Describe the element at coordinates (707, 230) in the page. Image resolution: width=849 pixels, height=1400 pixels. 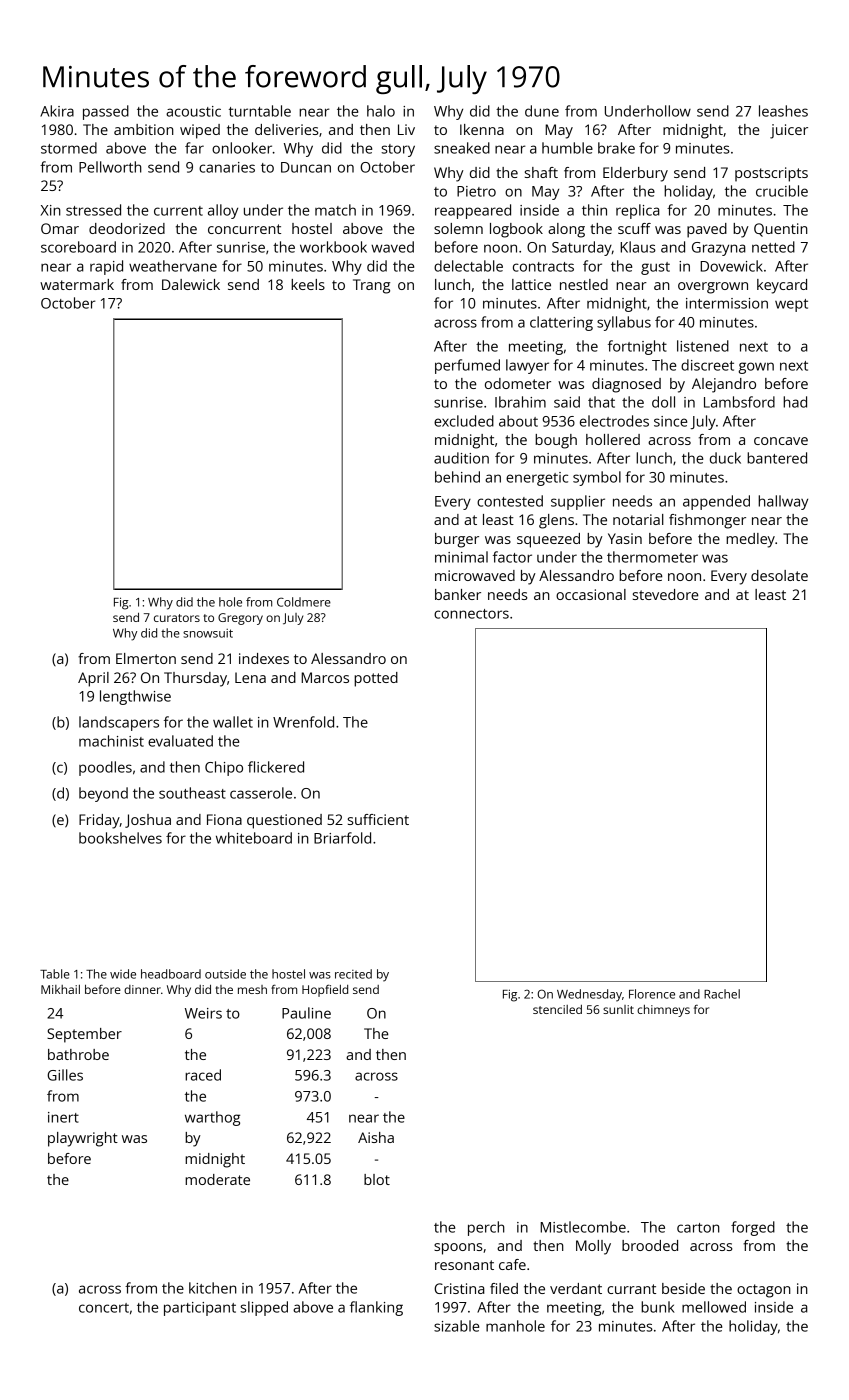
I see `paved` at that location.
